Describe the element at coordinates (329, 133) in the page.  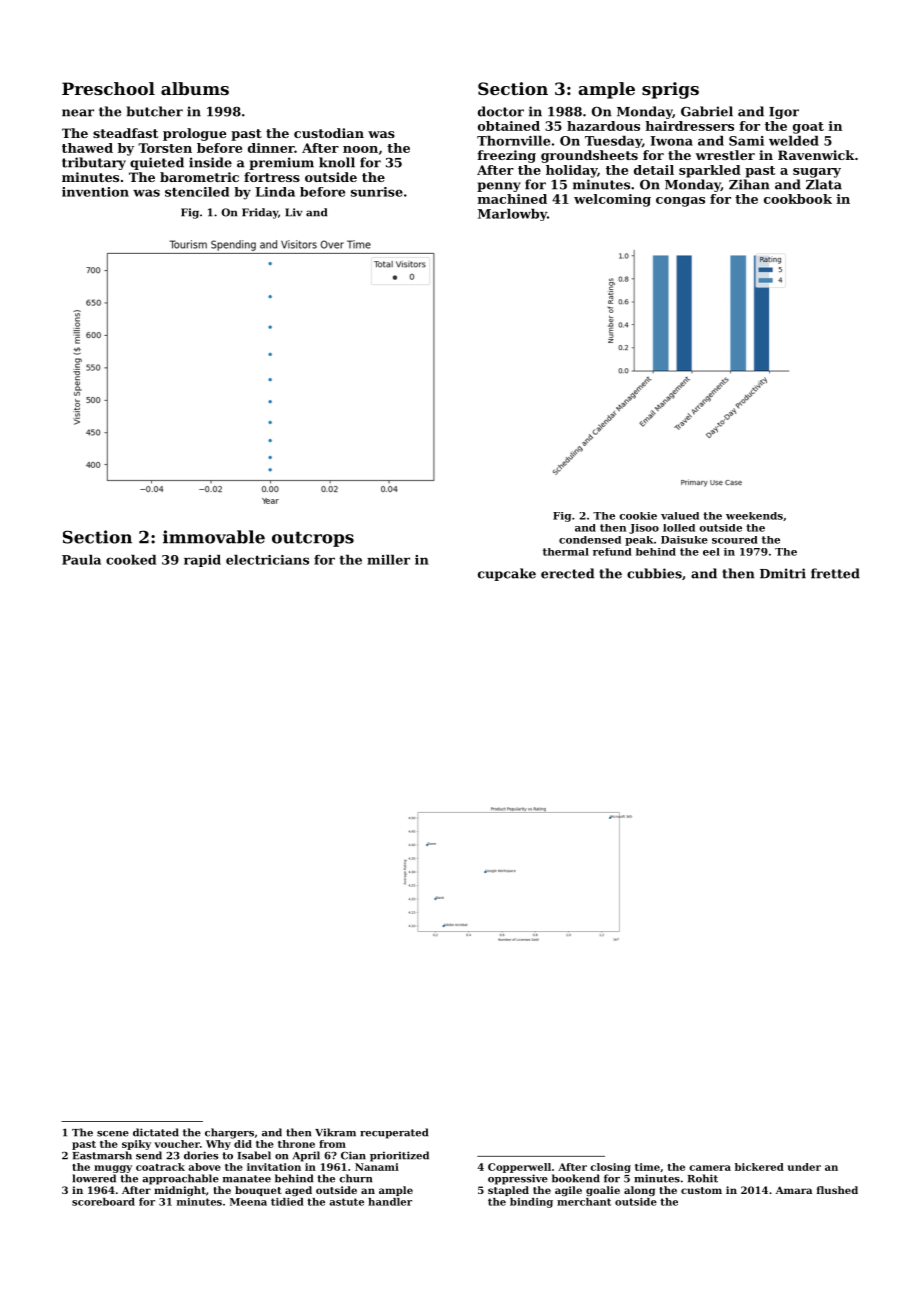
I see `custodian` at that location.
